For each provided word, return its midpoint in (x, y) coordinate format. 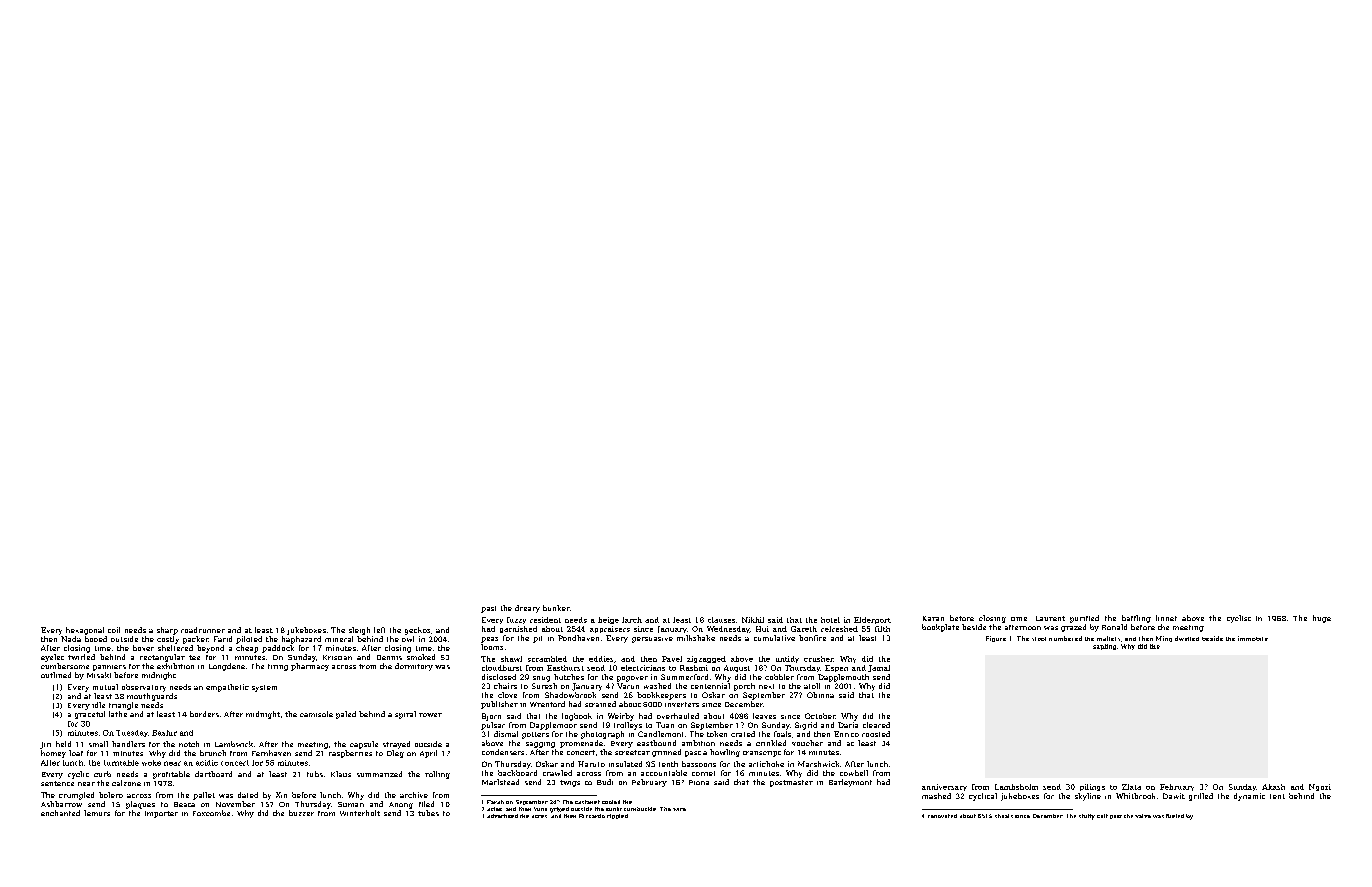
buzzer (301, 813)
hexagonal (85, 631)
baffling (1136, 619)
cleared (876, 725)
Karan (933, 618)
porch (744, 687)
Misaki (99, 675)
